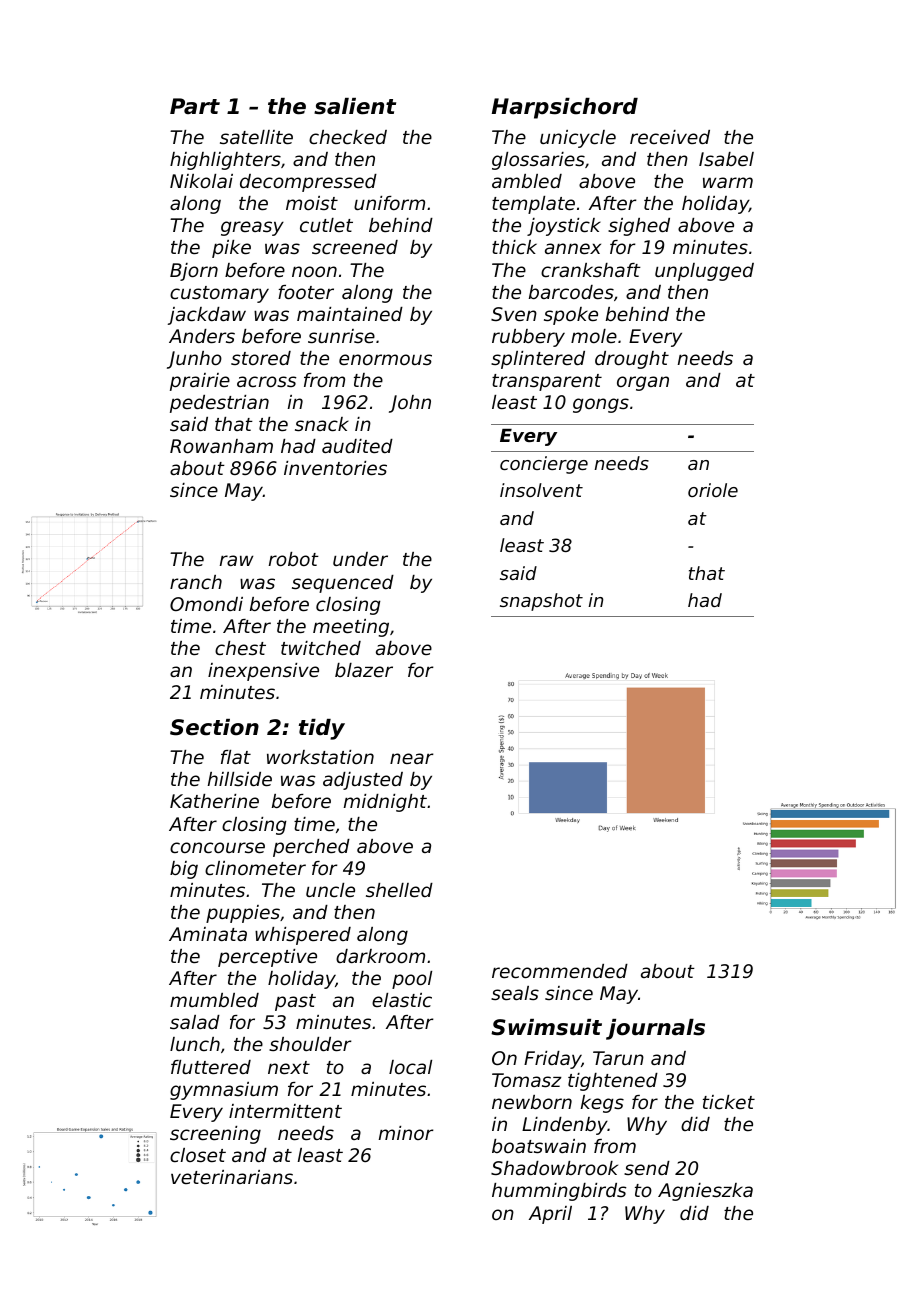 The height and width of the screenshot is (1311, 924). Describe the element at coordinates (184, 870) in the screenshot. I see `big` at that location.
